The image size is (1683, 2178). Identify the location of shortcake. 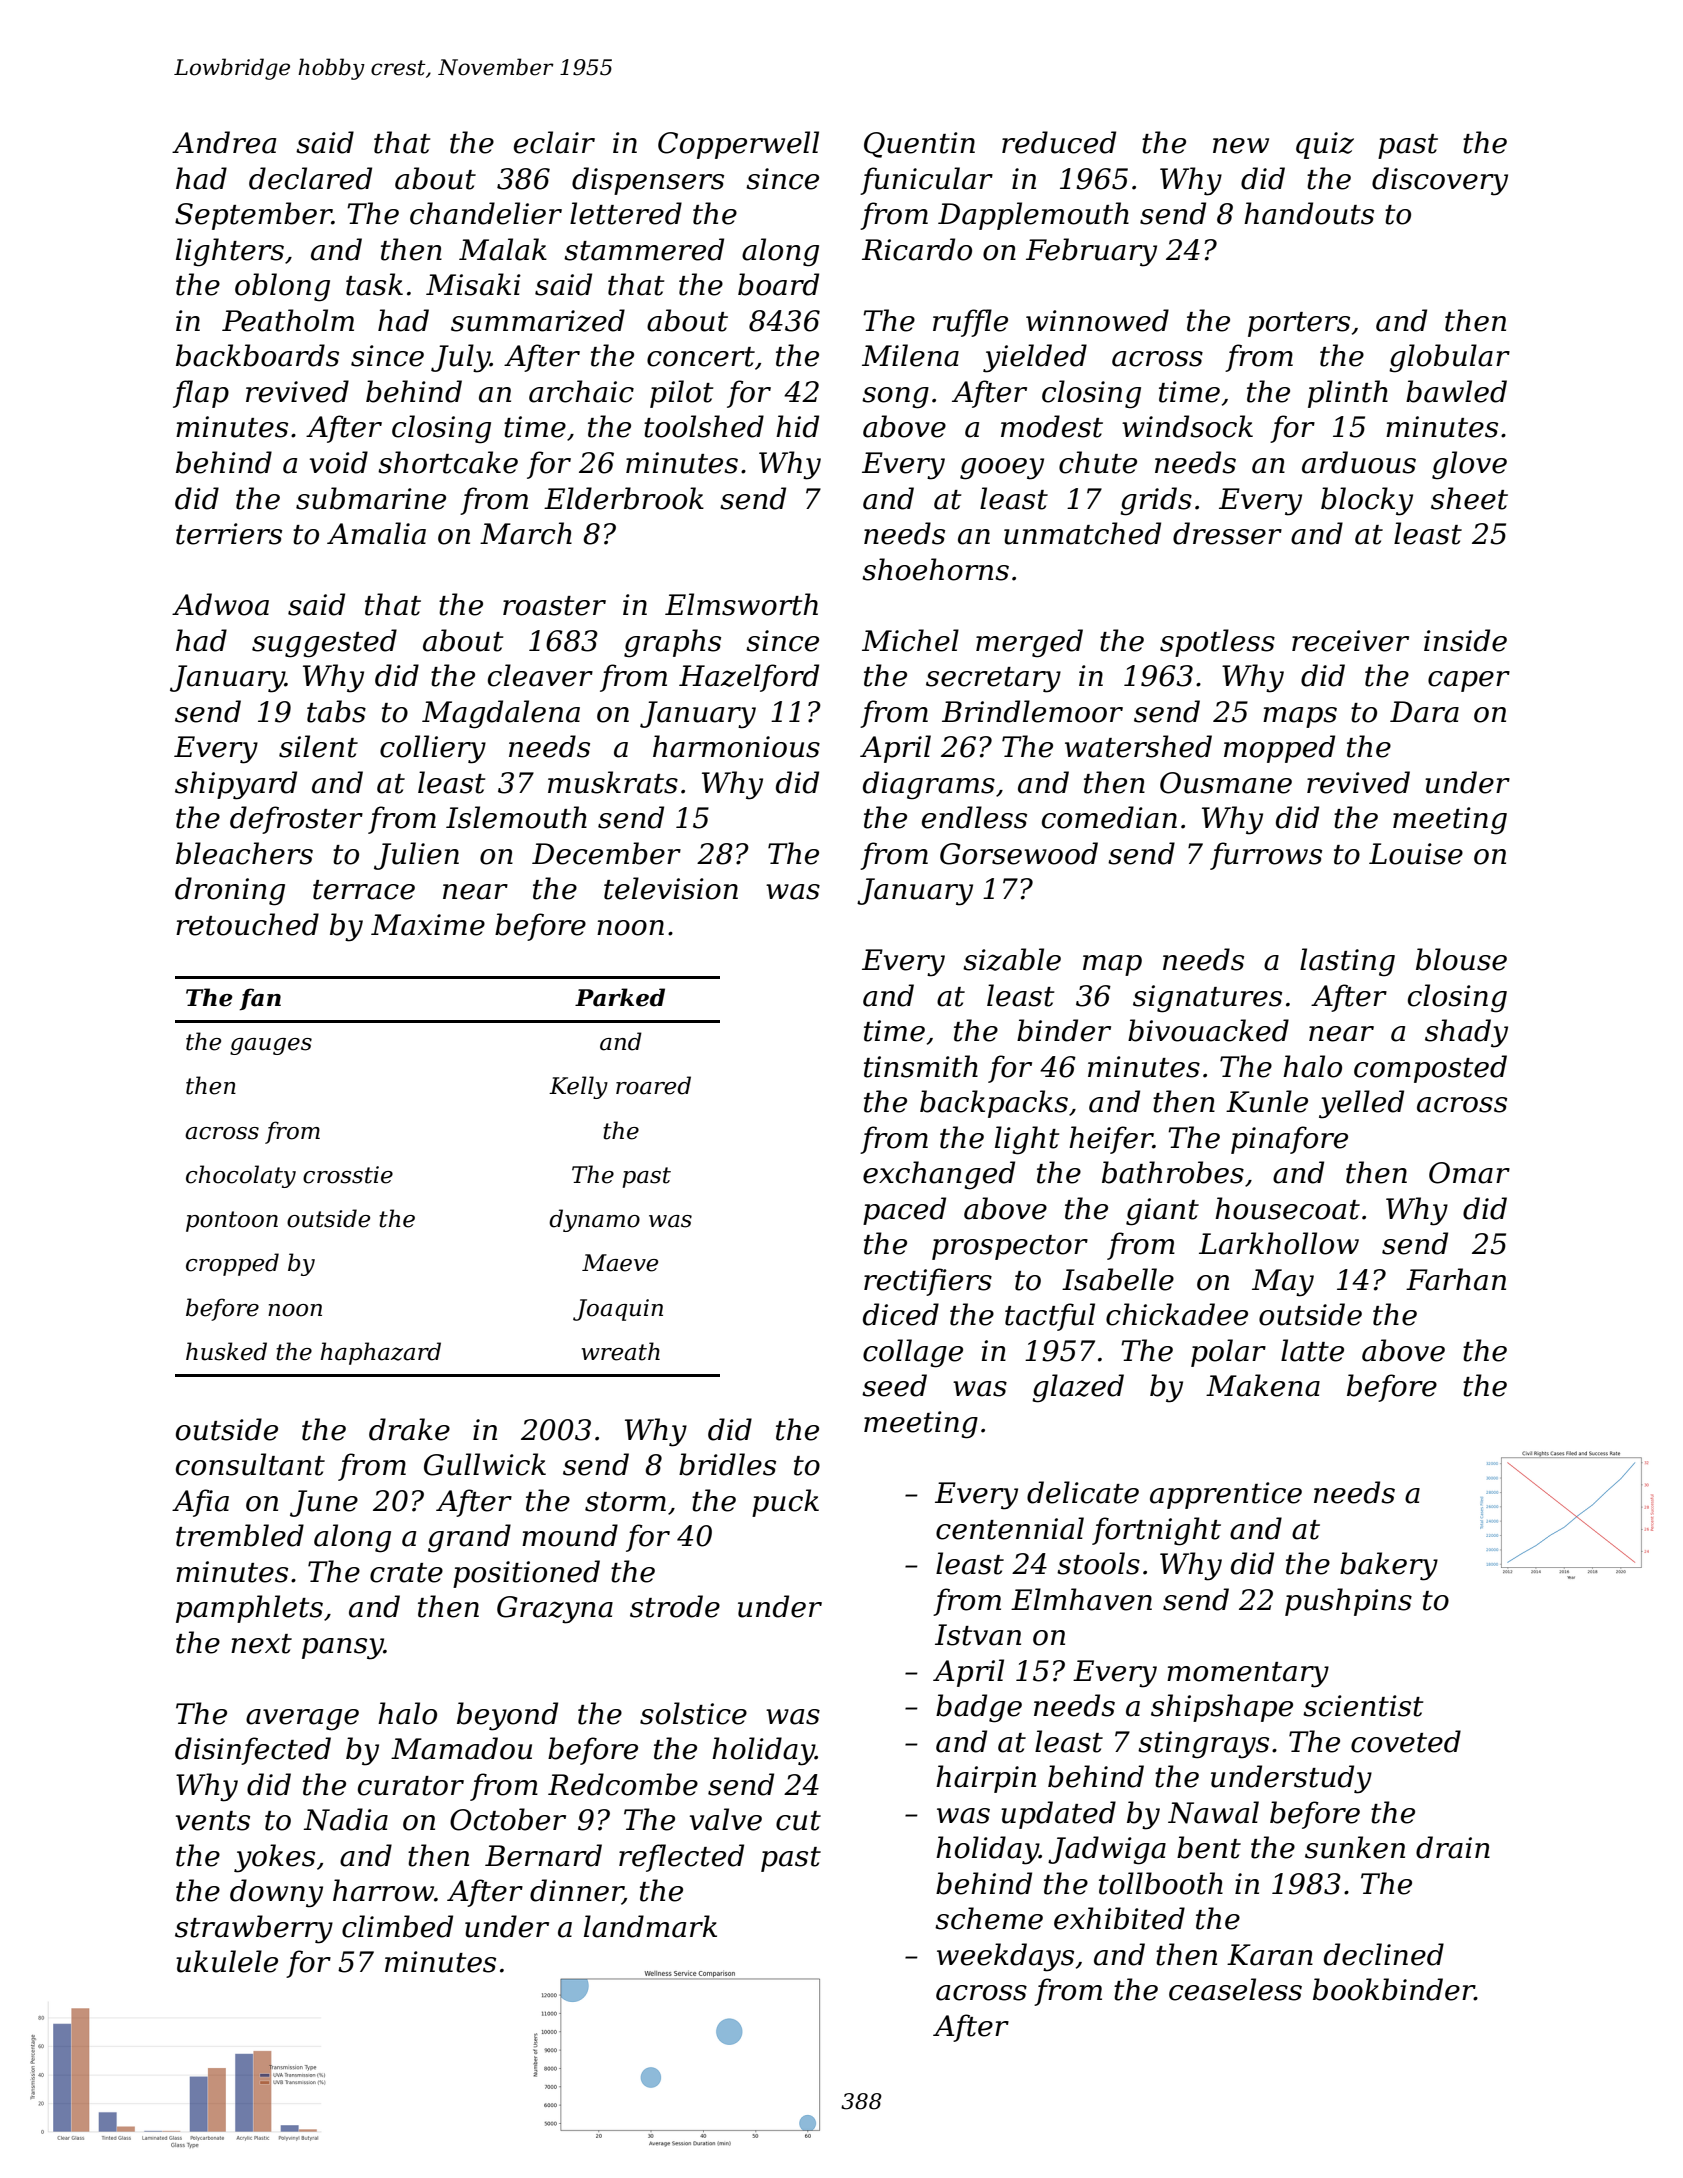
(448, 462).
